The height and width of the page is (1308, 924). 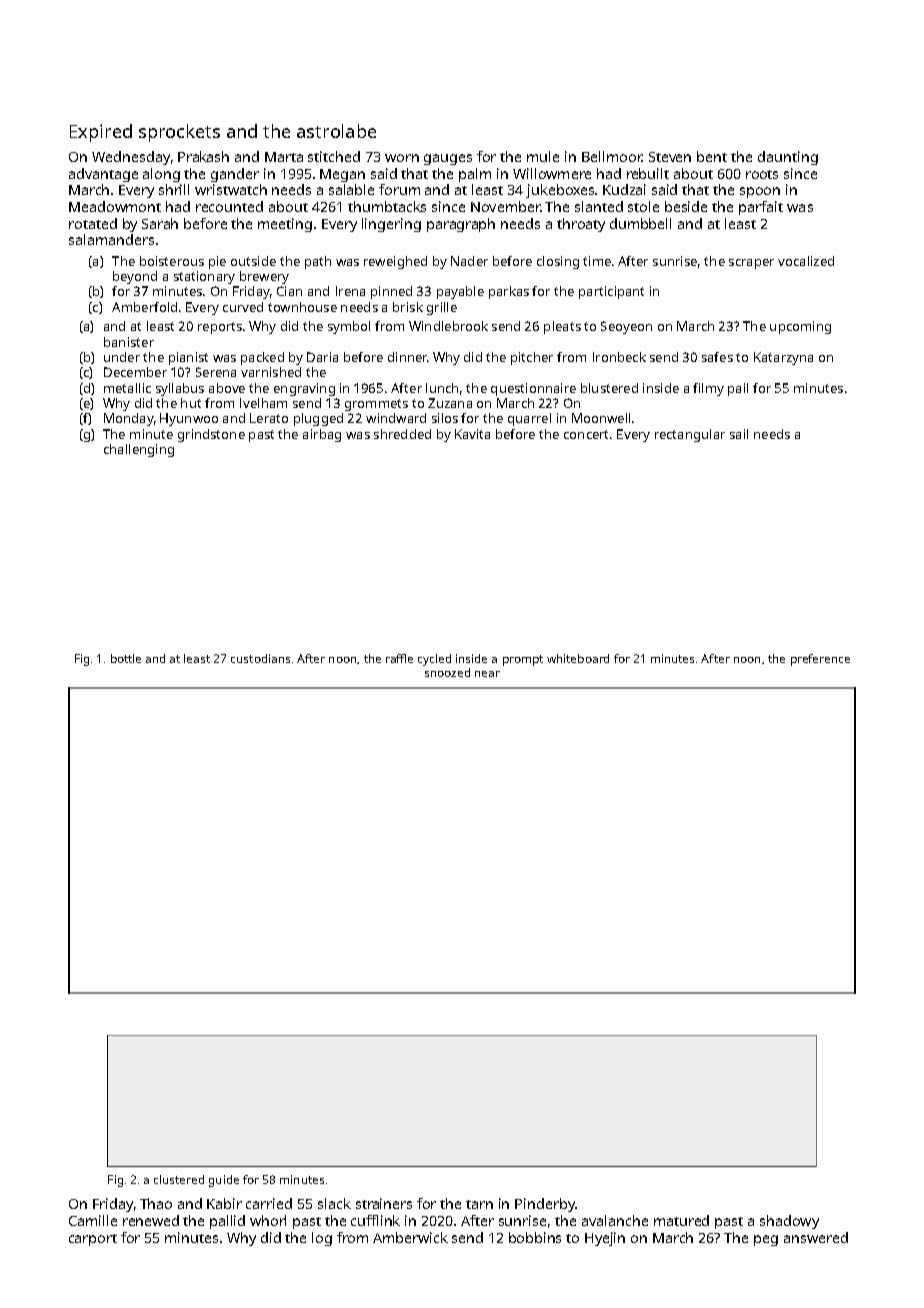 I want to click on Amberwick, so click(x=410, y=1237).
